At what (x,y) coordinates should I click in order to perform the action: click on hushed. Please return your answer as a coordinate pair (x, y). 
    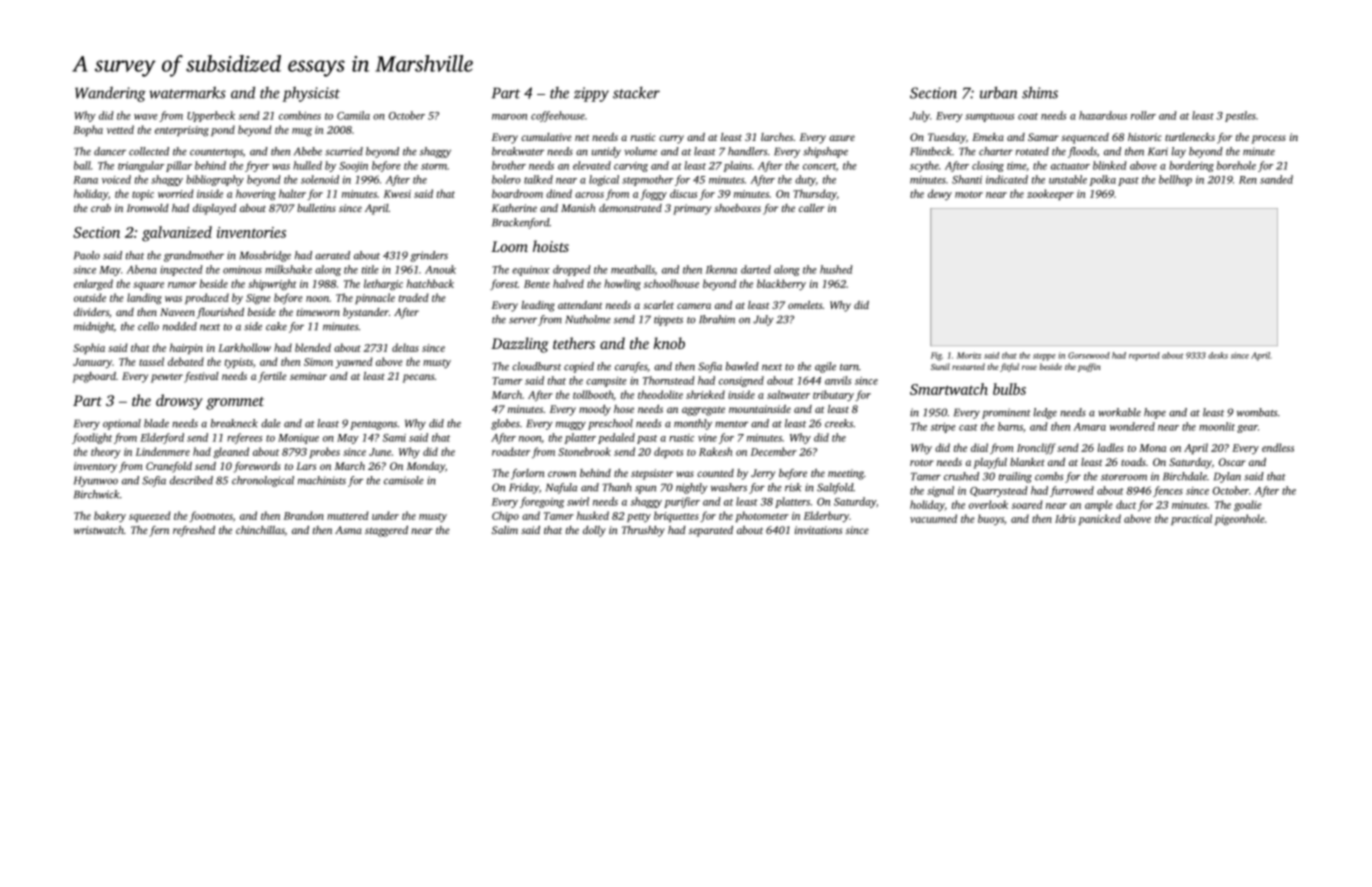
    Looking at the image, I should click on (836, 269).
